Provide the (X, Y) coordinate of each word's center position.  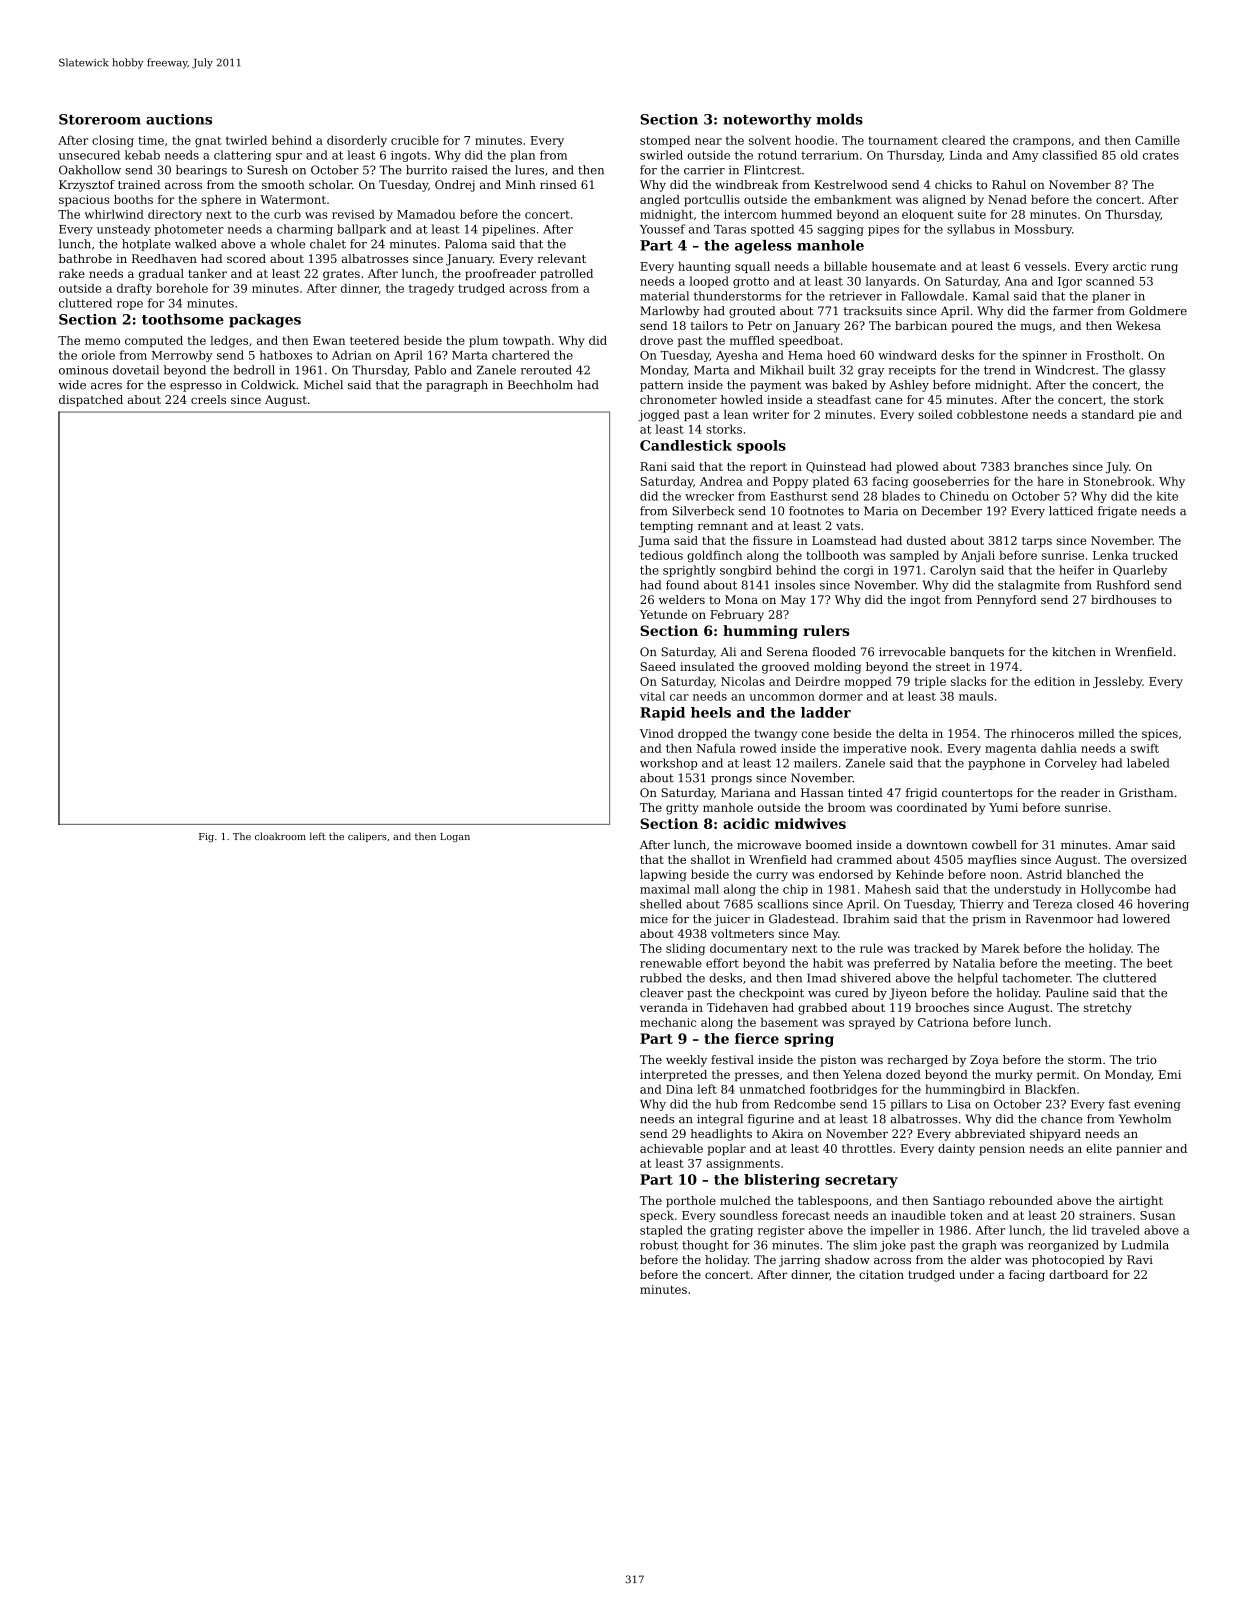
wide (72, 385)
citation (881, 1274)
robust (659, 1245)
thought (705, 1246)
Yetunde (663, 614)
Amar (1131, 844)
